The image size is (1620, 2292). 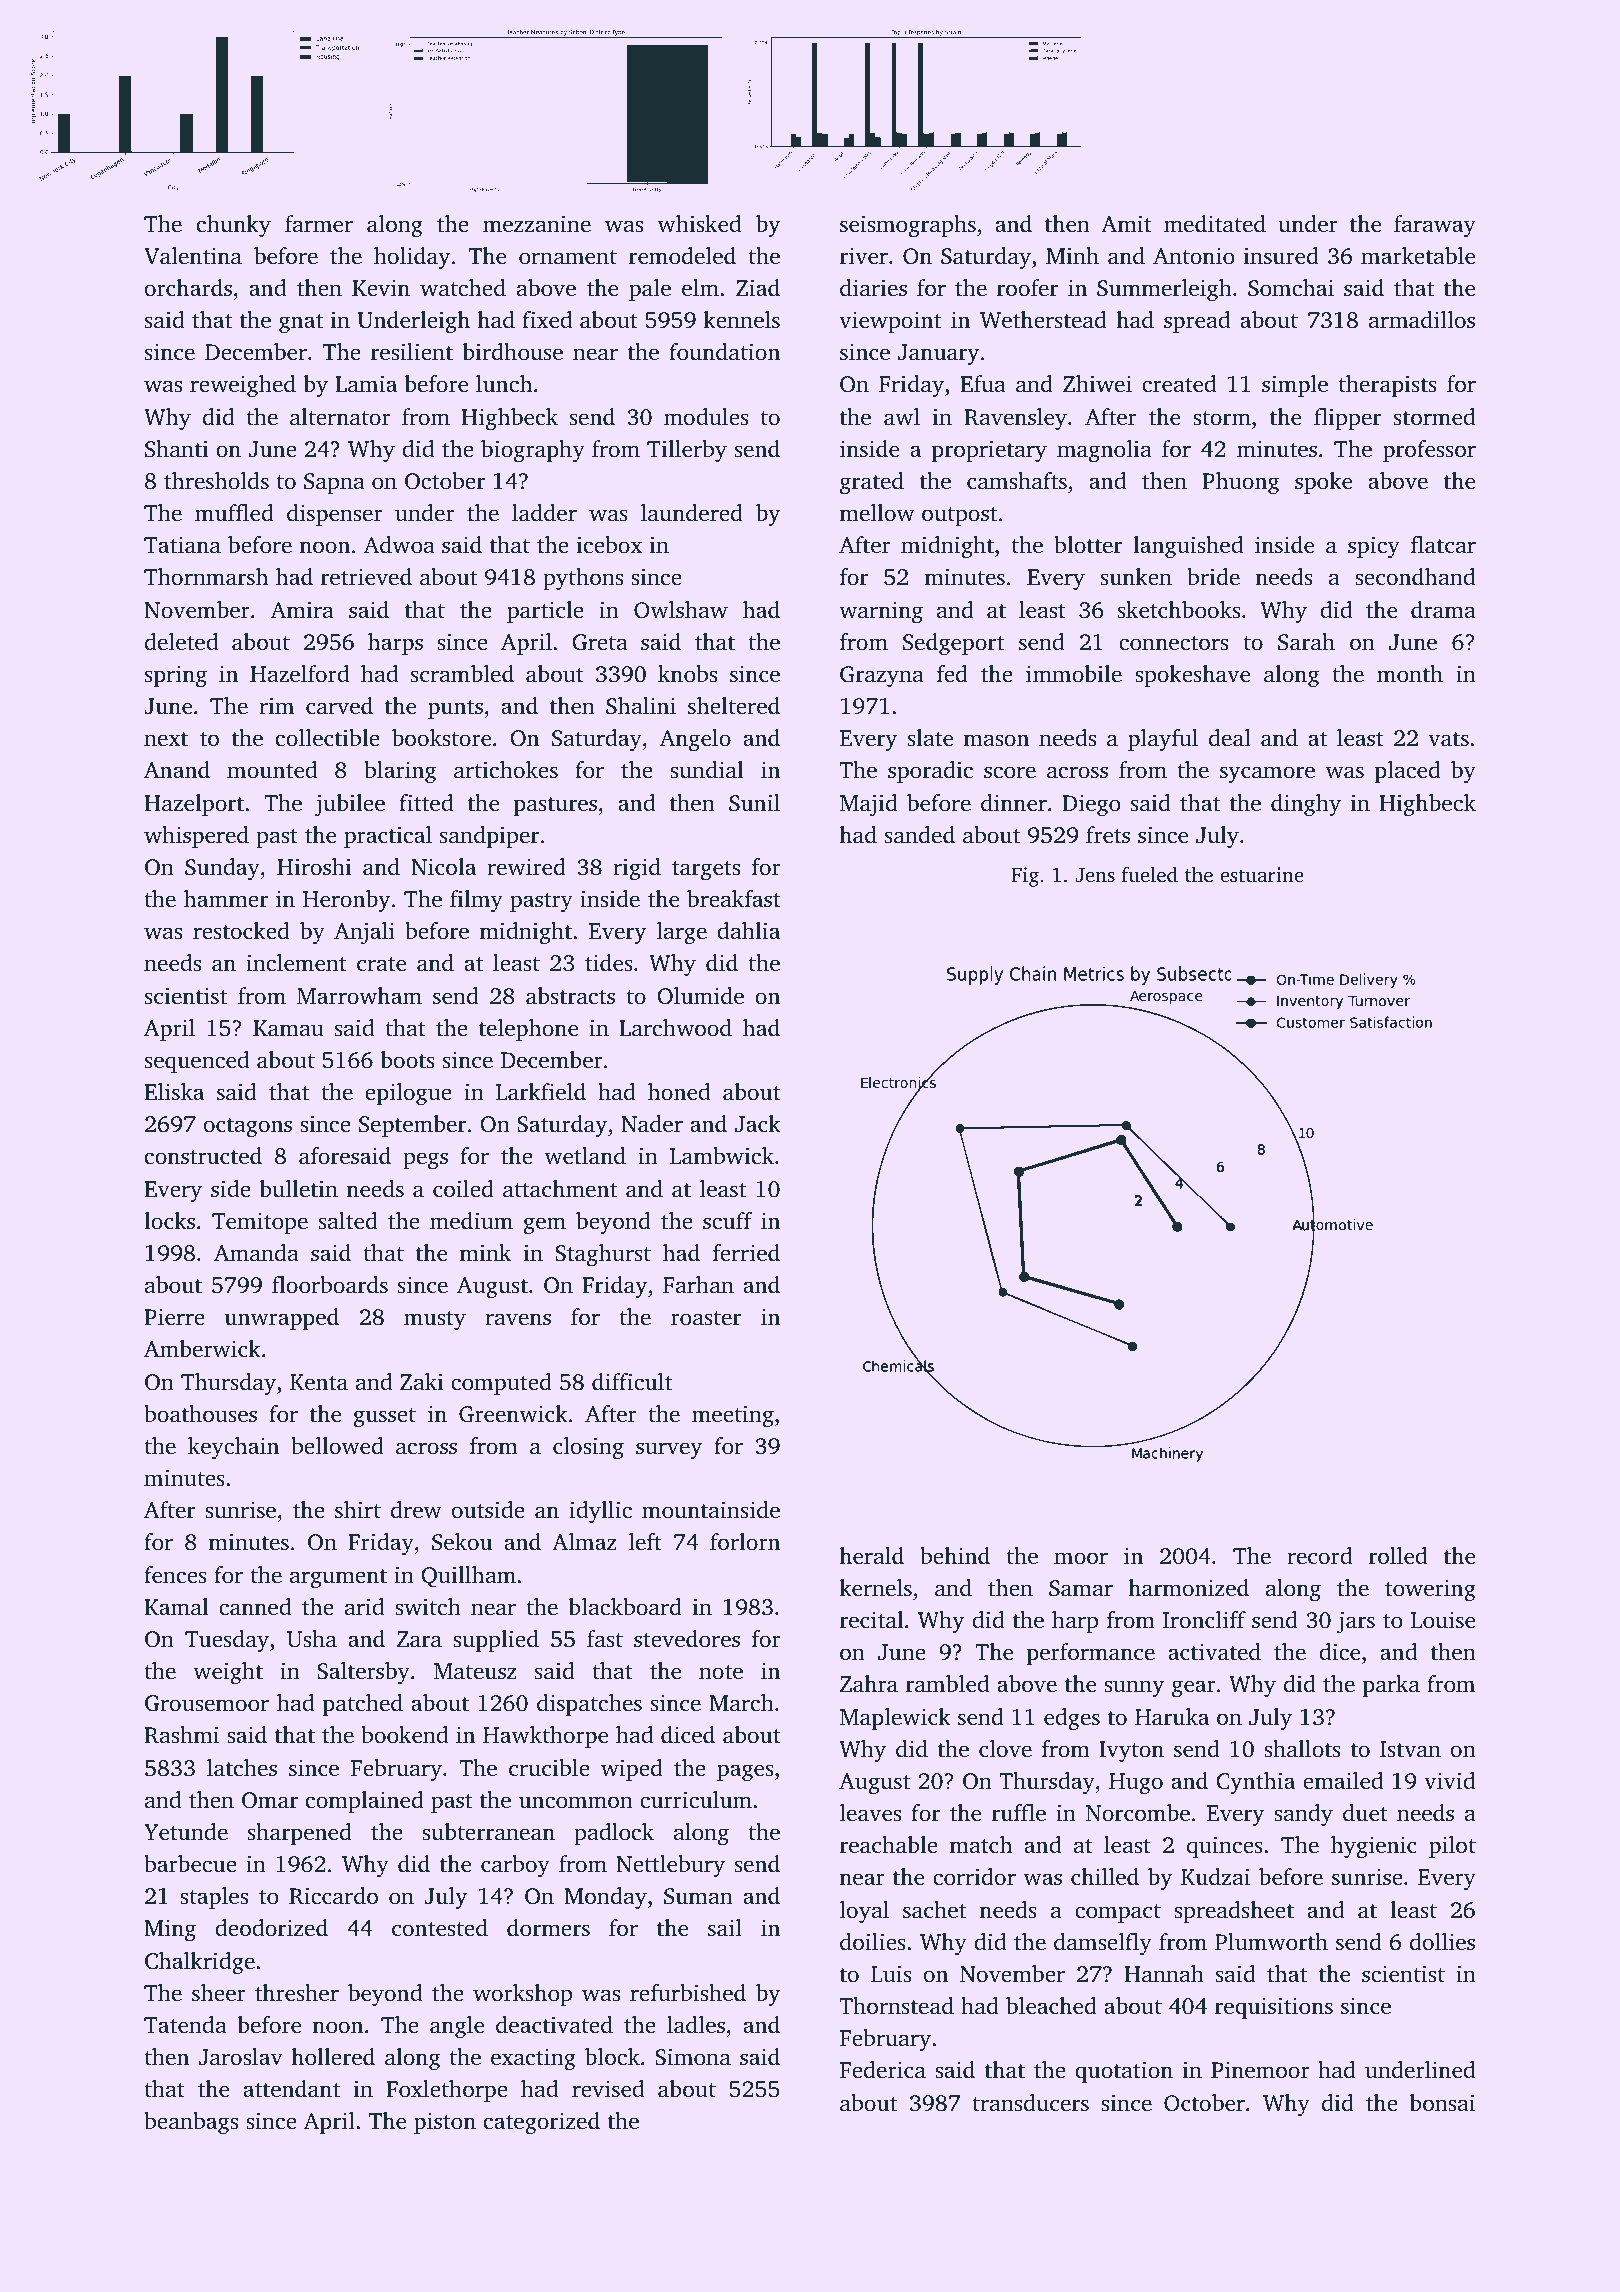 What do you see at coordinates (1027, 288) in the document?
I see `roofer` at bounding box center [1027, 288].
